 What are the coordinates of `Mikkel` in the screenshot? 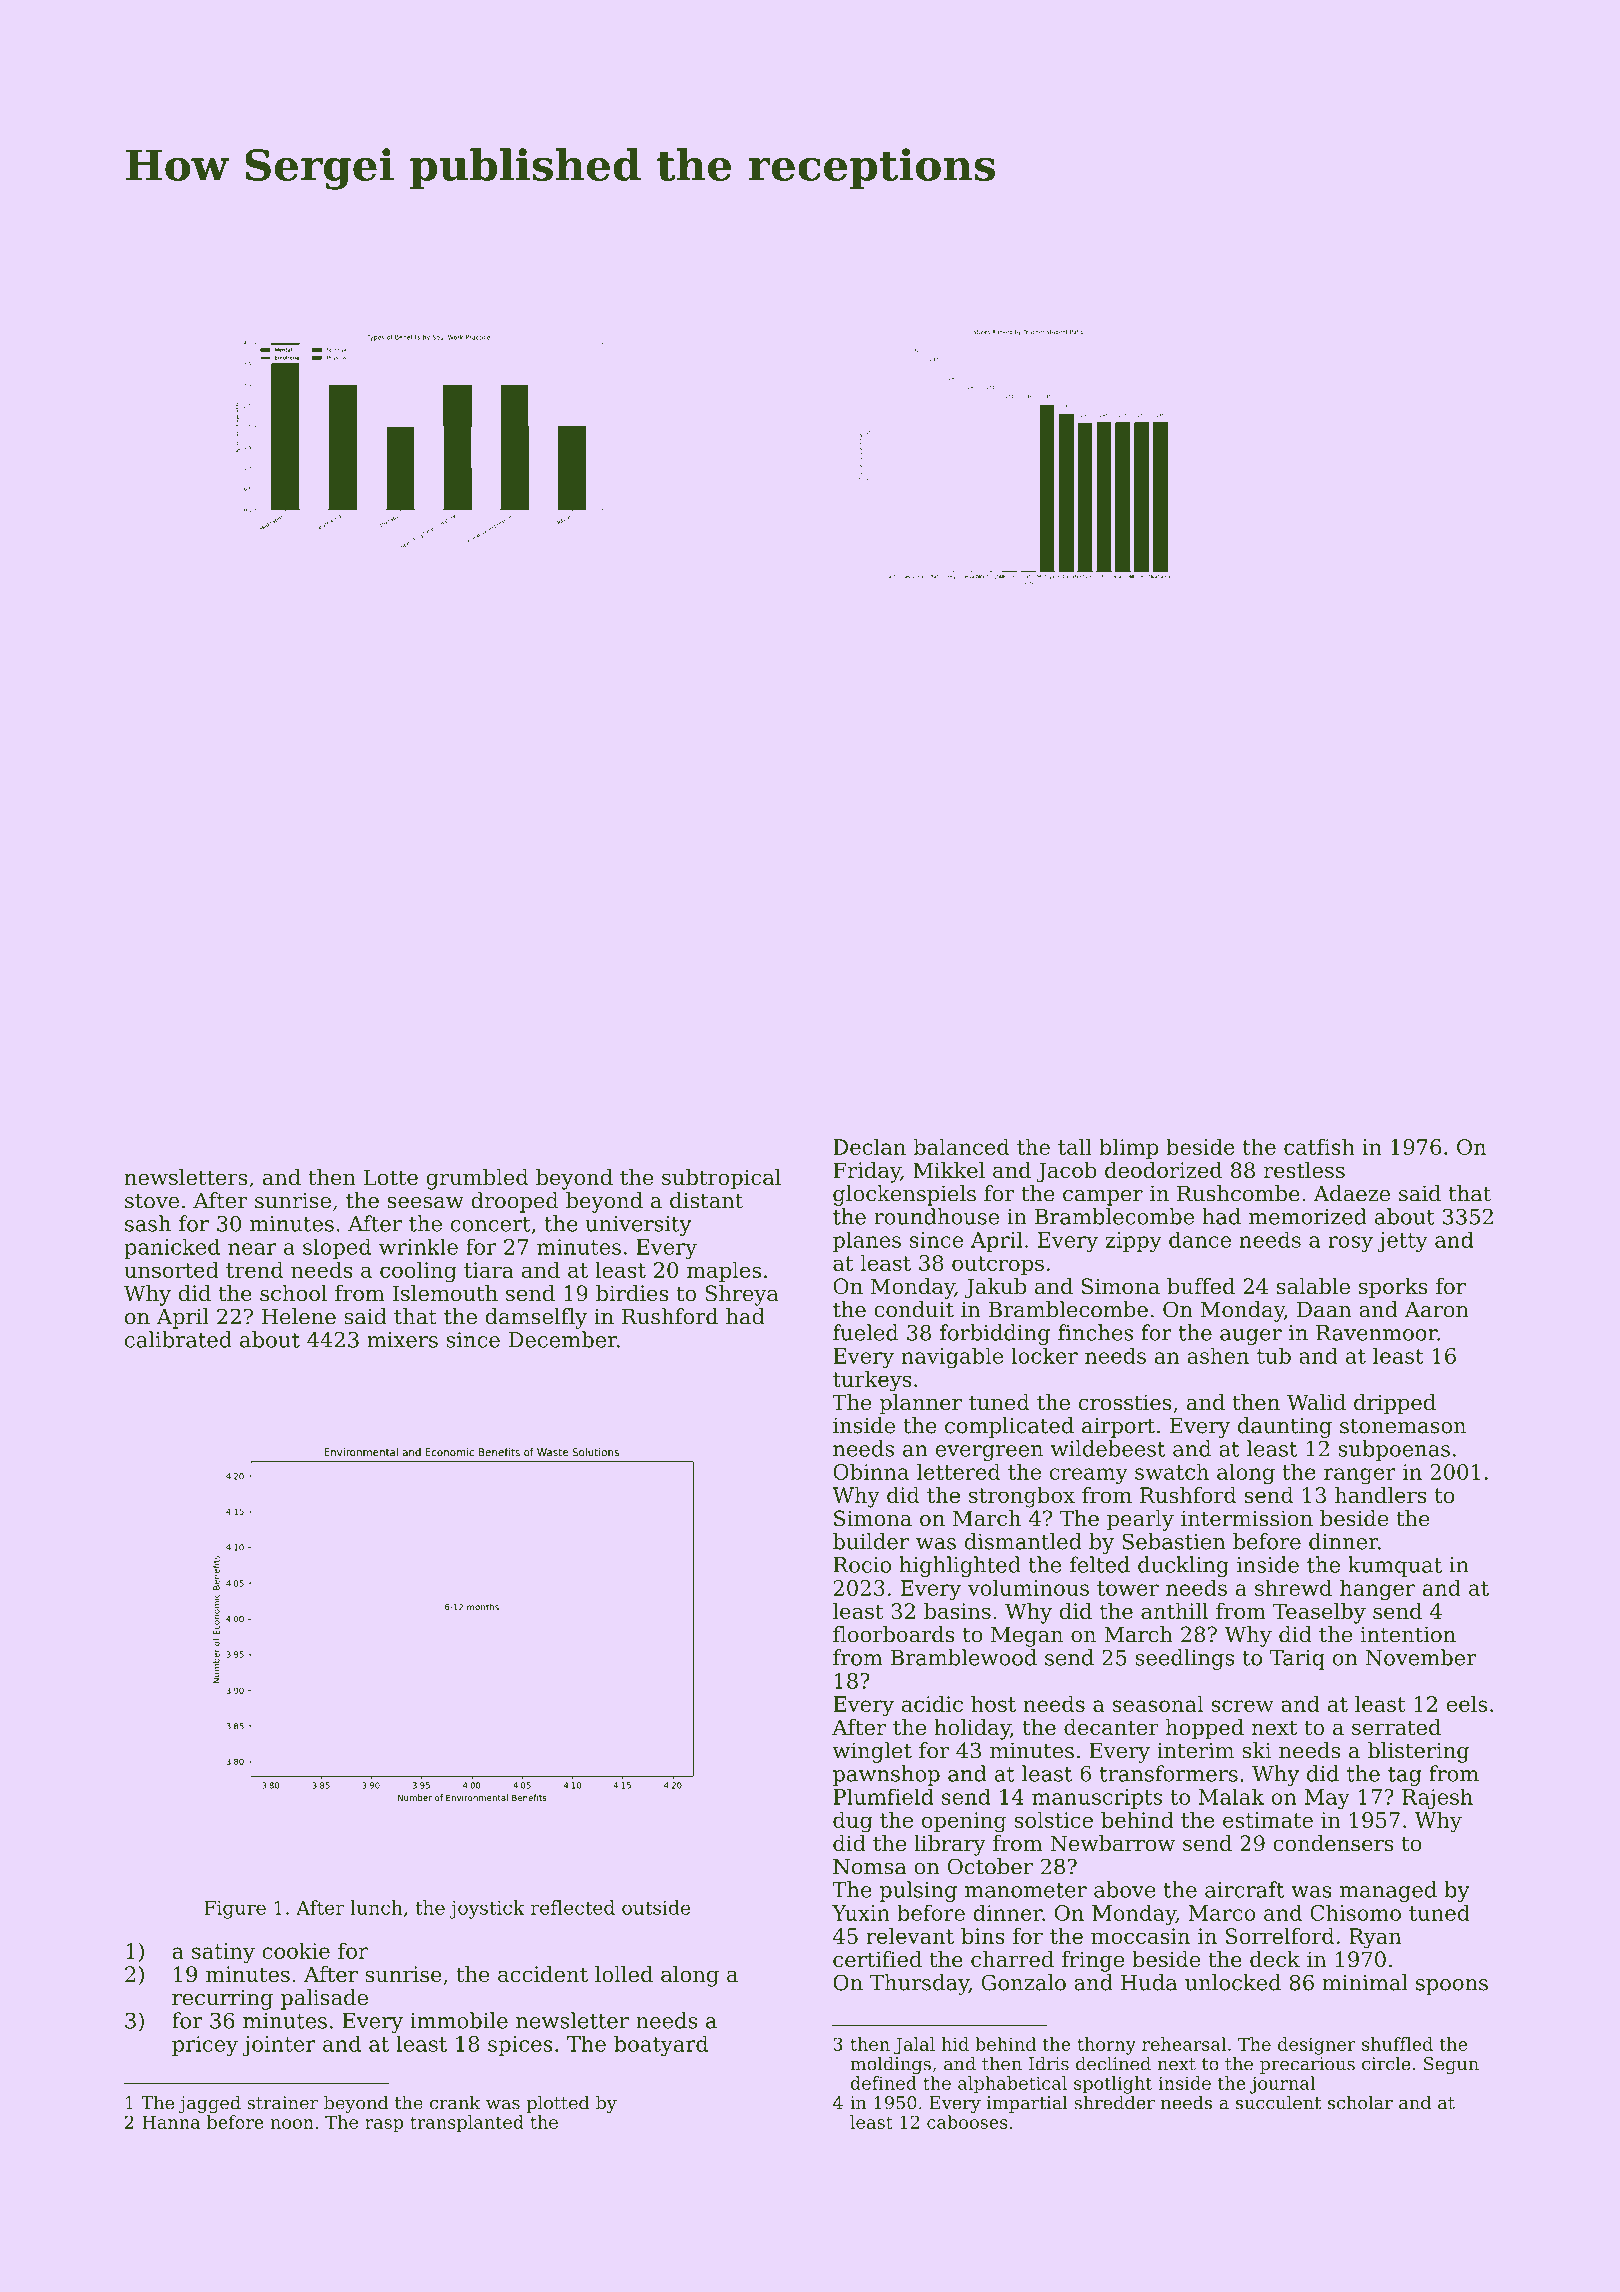 It's located at (949, 1170).
